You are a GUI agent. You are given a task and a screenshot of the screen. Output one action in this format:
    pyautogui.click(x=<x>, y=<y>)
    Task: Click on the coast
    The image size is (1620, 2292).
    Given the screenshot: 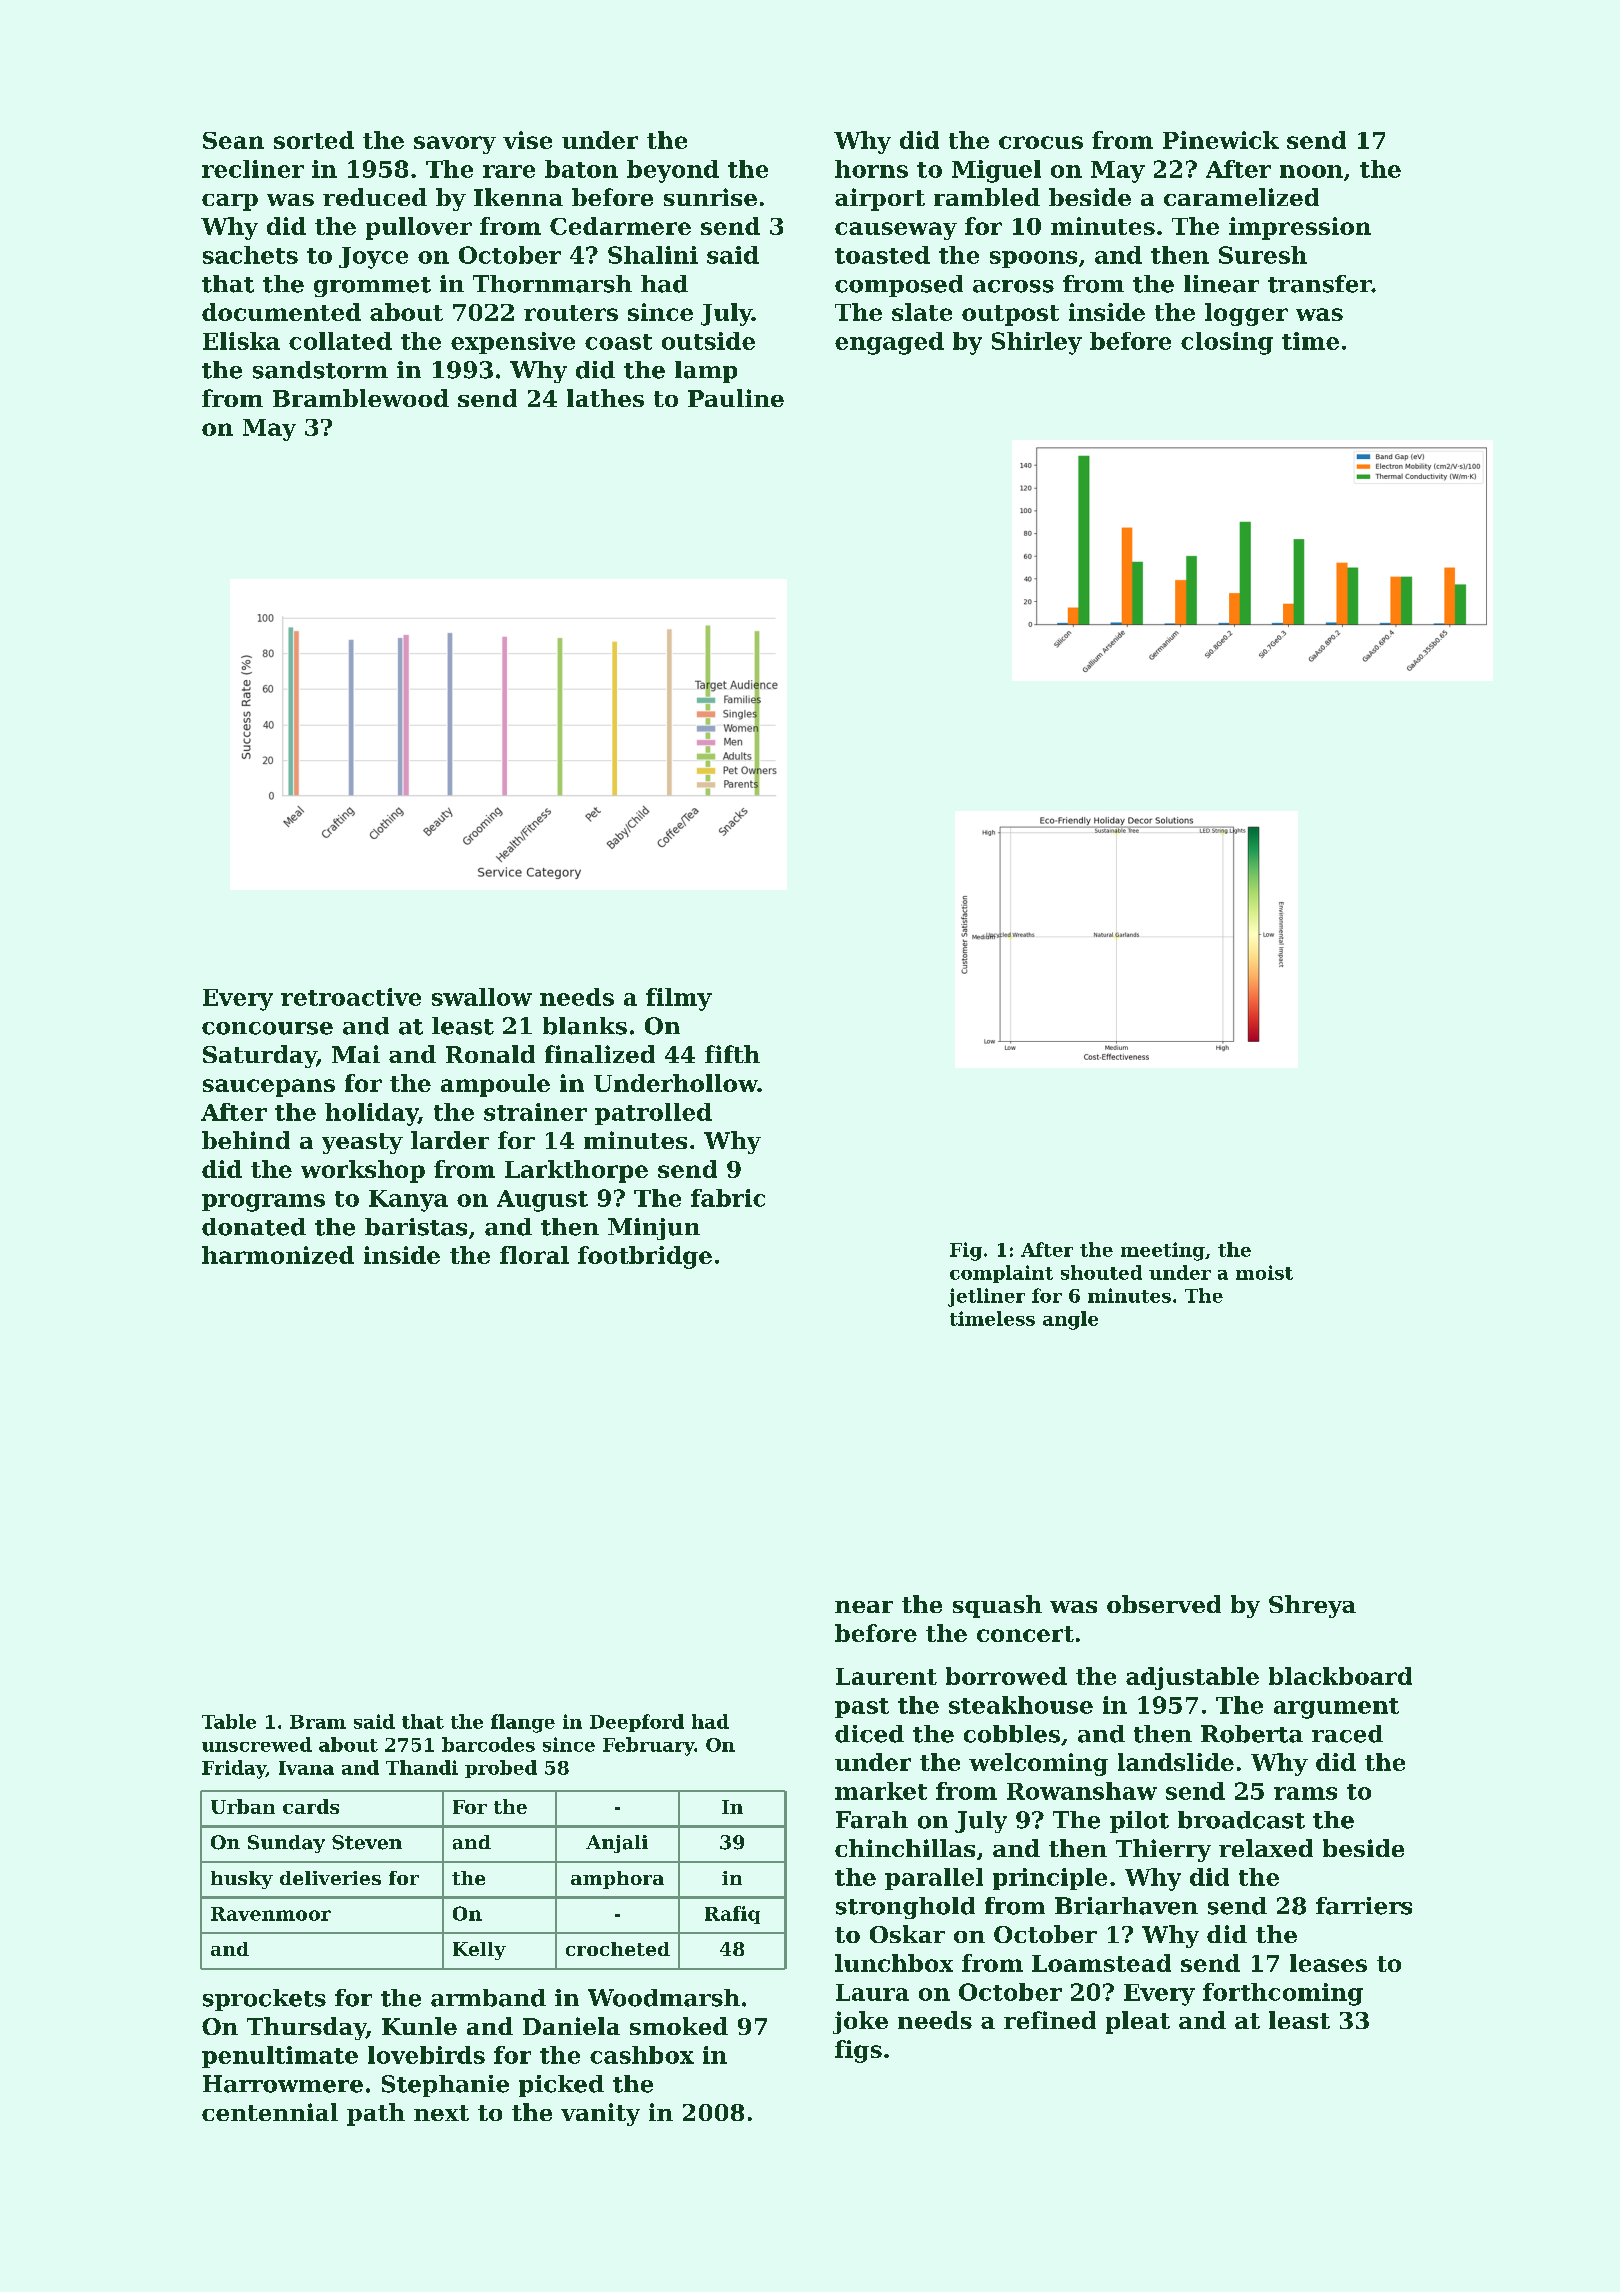 What is the action you would take?
    pyautogui.click(x=618, y=342)
